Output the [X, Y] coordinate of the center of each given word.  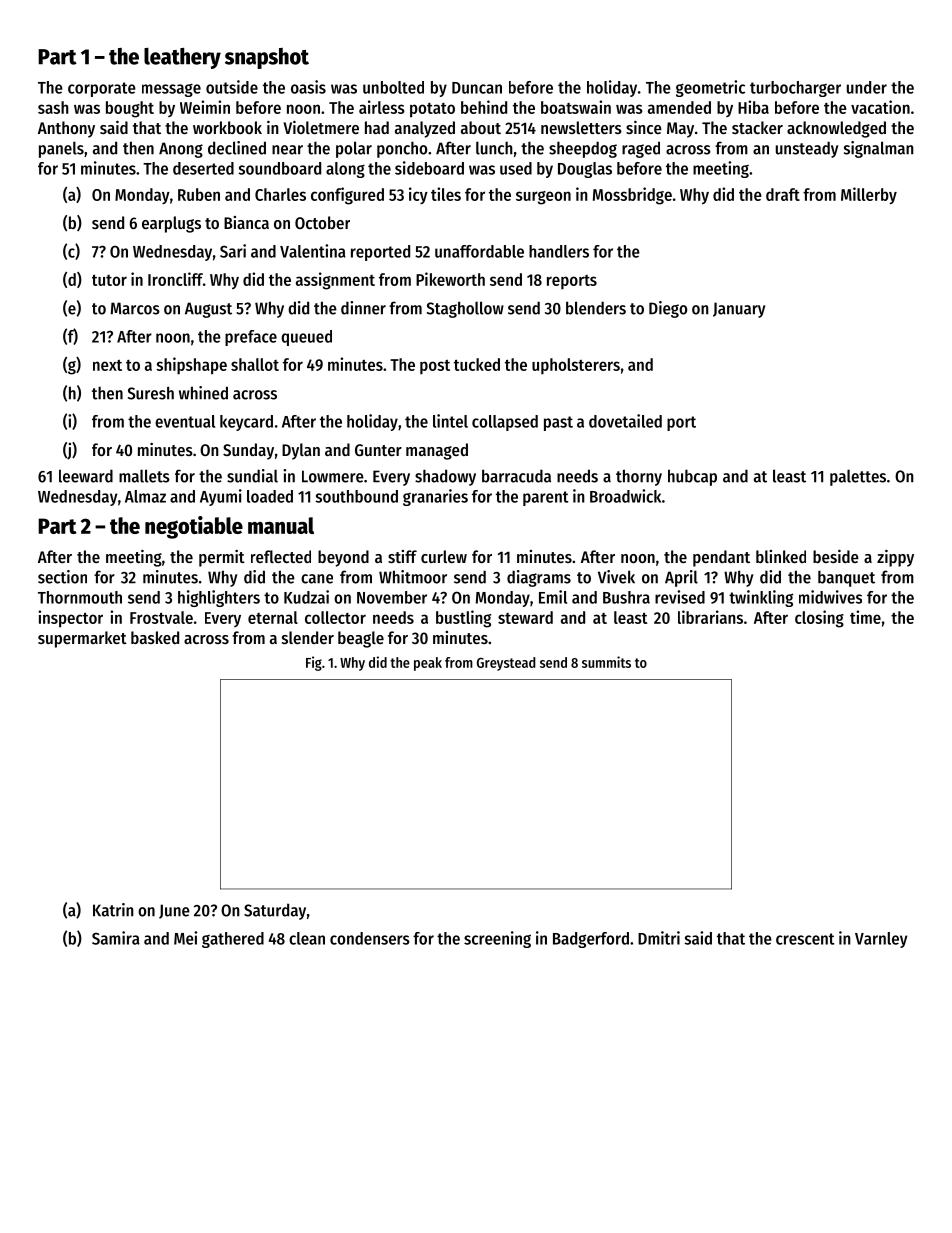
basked [155, 637]
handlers [559, 251]
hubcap [692, 477]
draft [783, 194]
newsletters [581, 127]
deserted [203, 168]
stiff [402, 556]
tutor [109, 280]
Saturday [275, 911]
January [739, 310]
